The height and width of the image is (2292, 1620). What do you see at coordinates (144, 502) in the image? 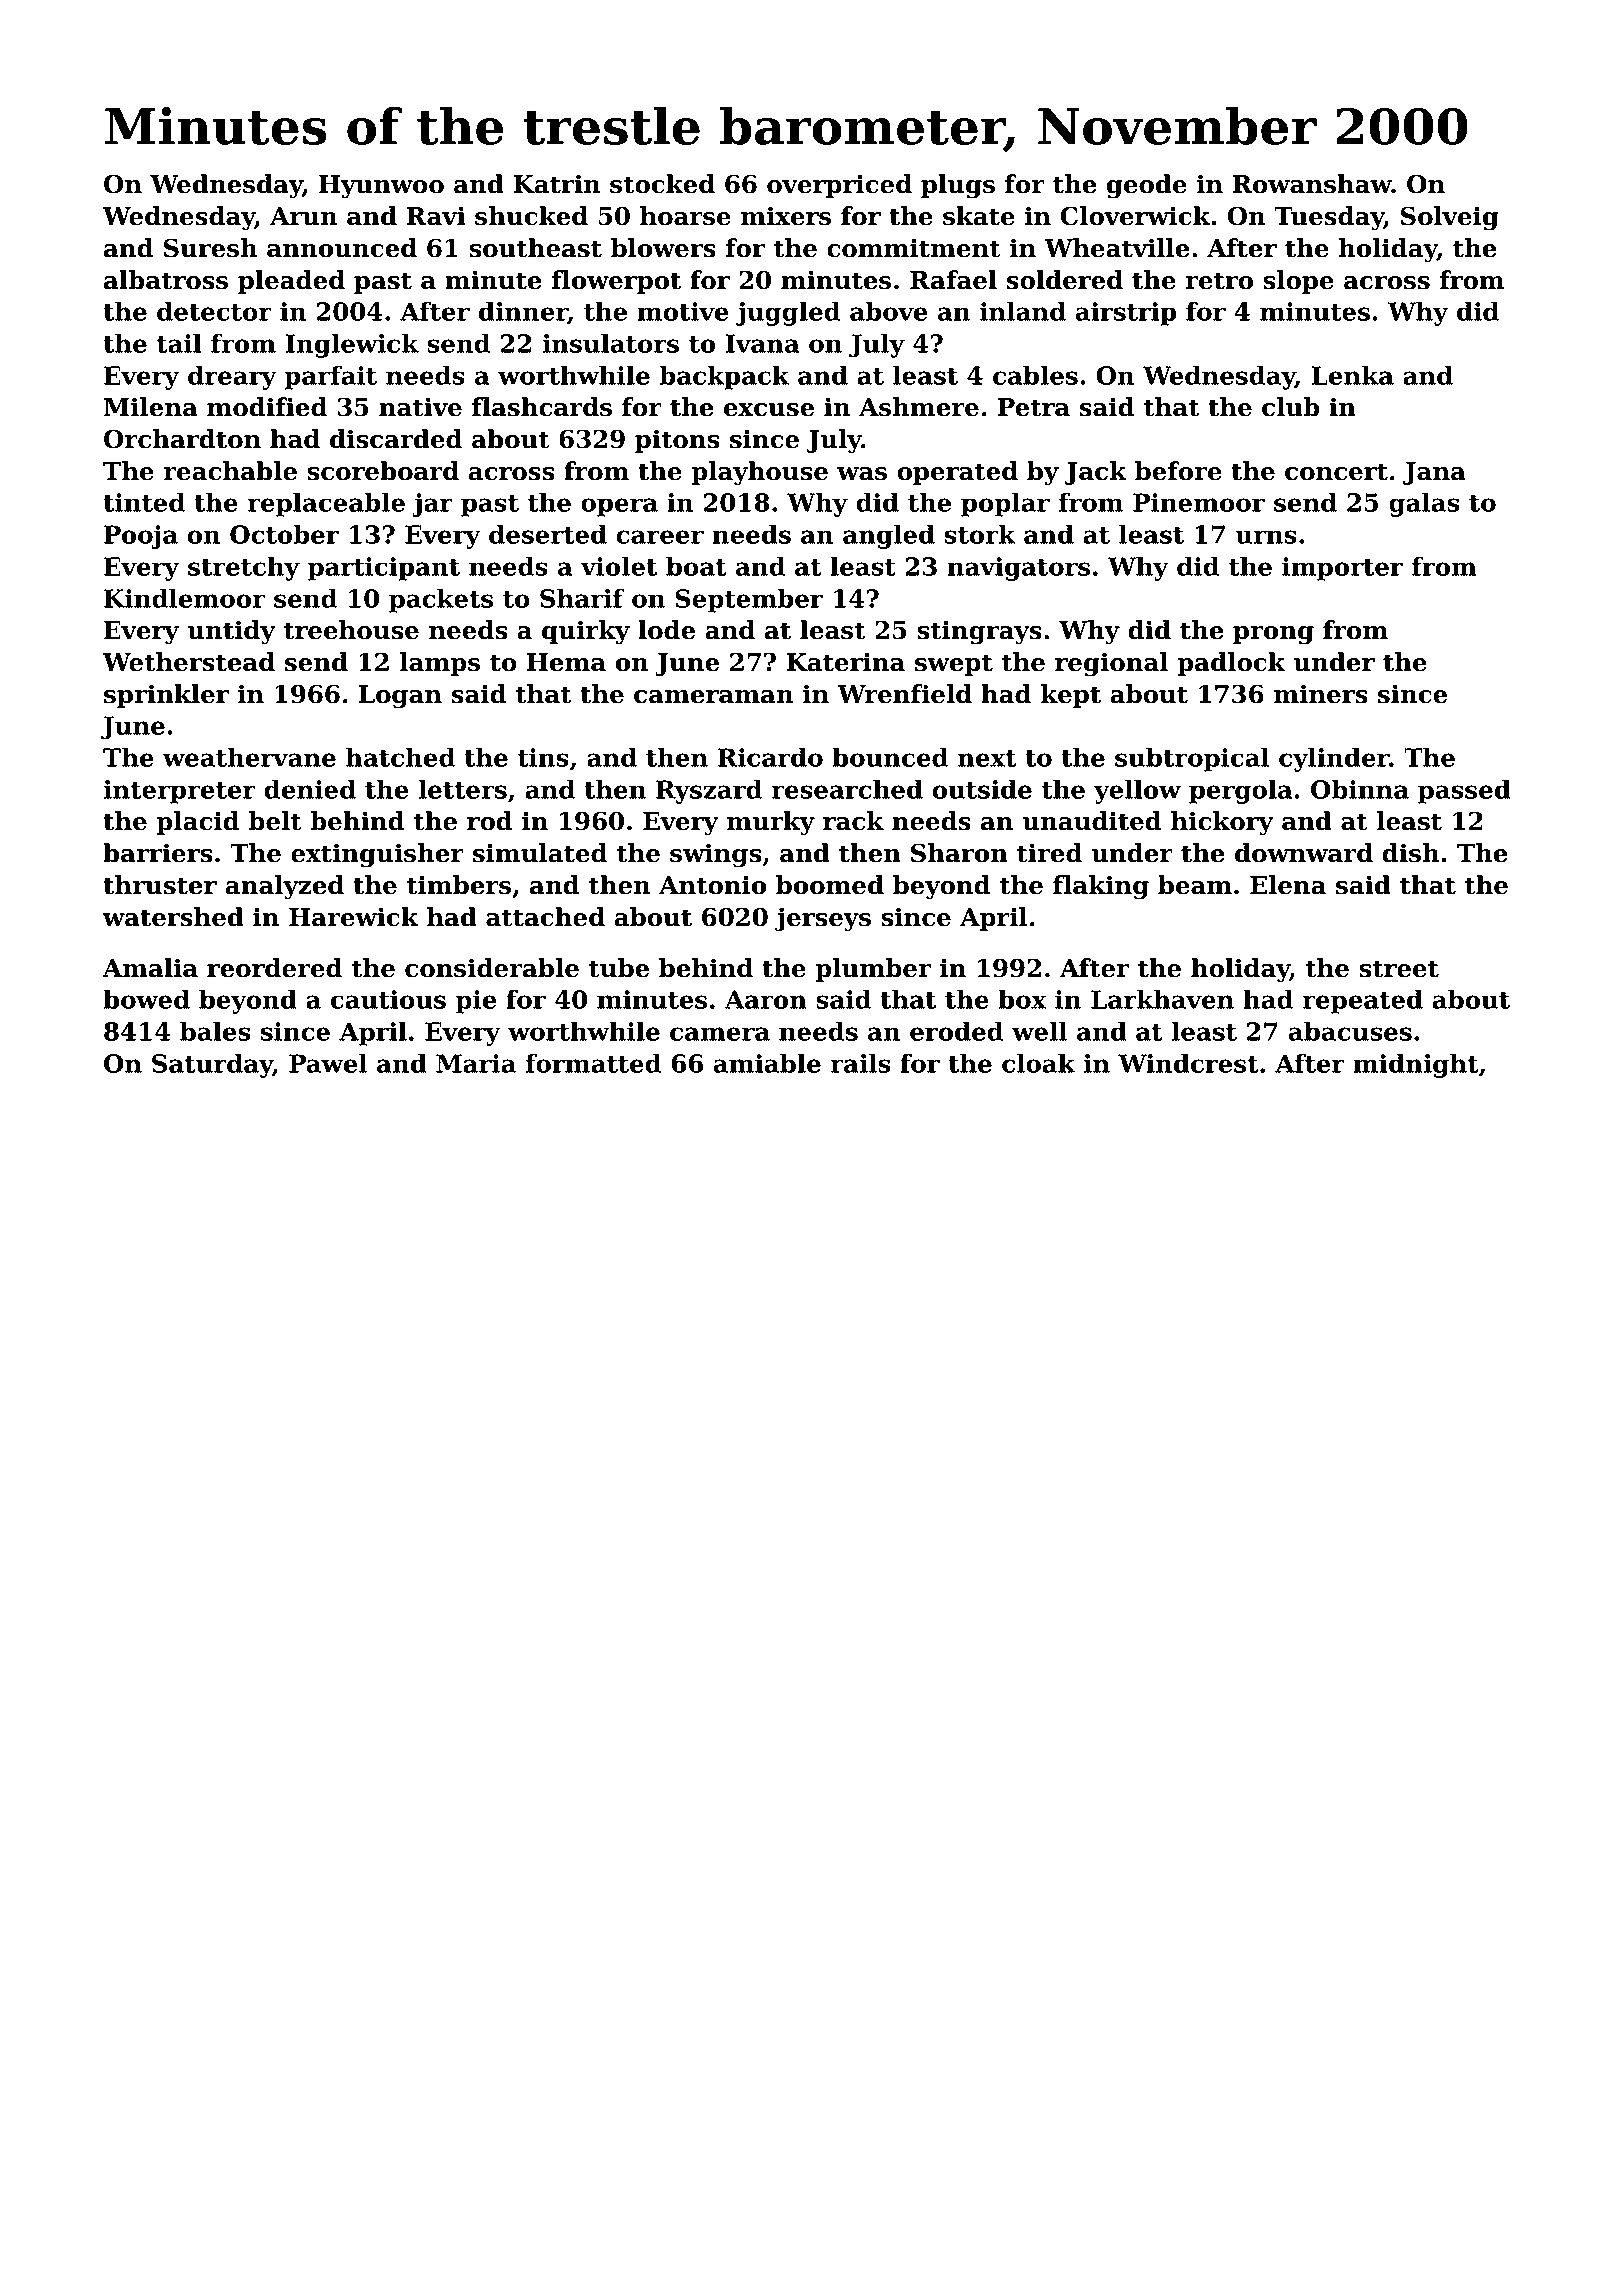
I see `tinted` at bounding box center [144, 502].
